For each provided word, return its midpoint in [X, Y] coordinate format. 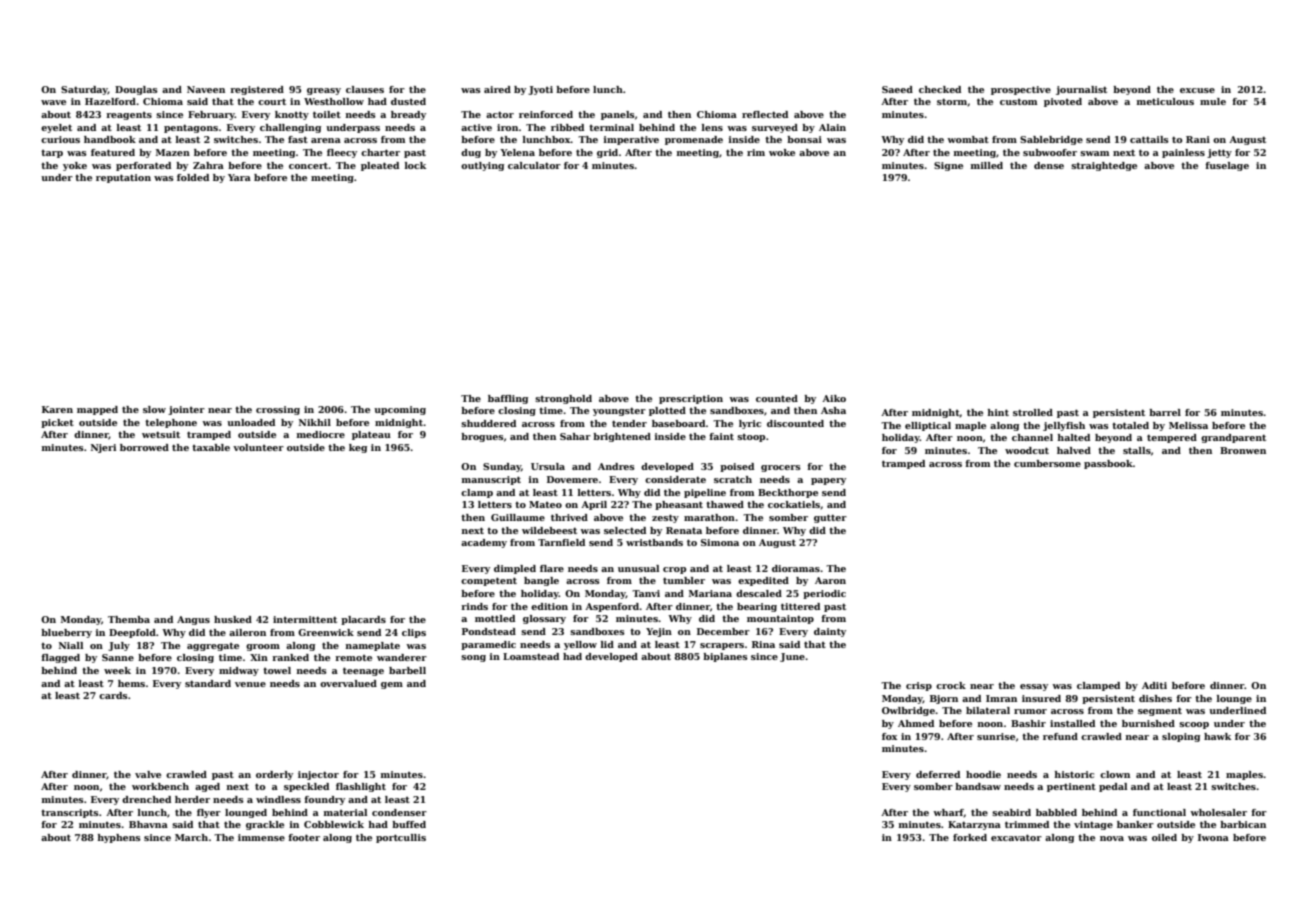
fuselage [1227, 166]
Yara [239, 177]
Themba [129, 619]
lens [712, 127]
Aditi [1154, 685]
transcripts [70, 813]
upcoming [400, 410]
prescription [691, 399]
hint [998, 412]
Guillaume [518, 517]
